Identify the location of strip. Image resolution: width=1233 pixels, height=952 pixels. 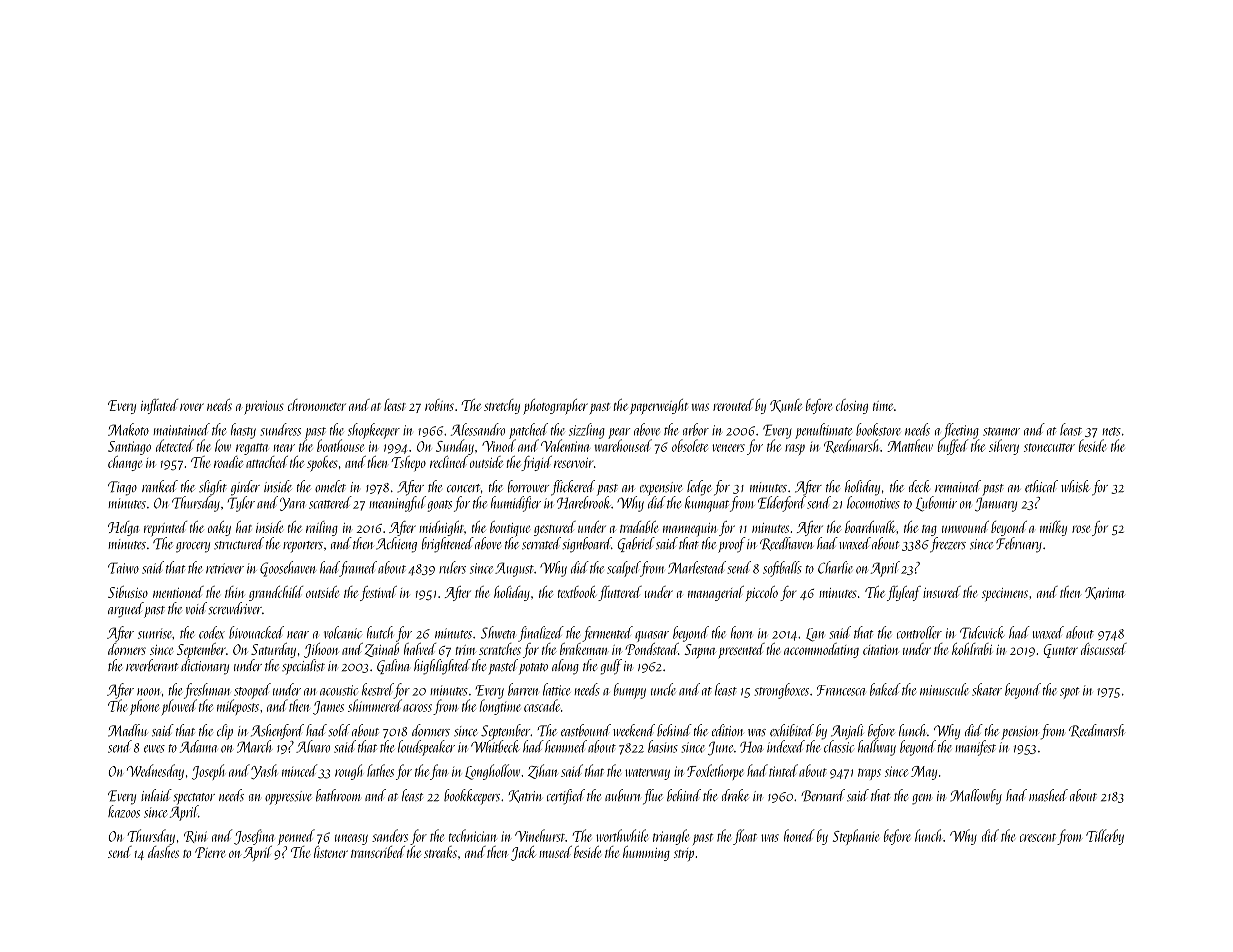
(684, 854).
